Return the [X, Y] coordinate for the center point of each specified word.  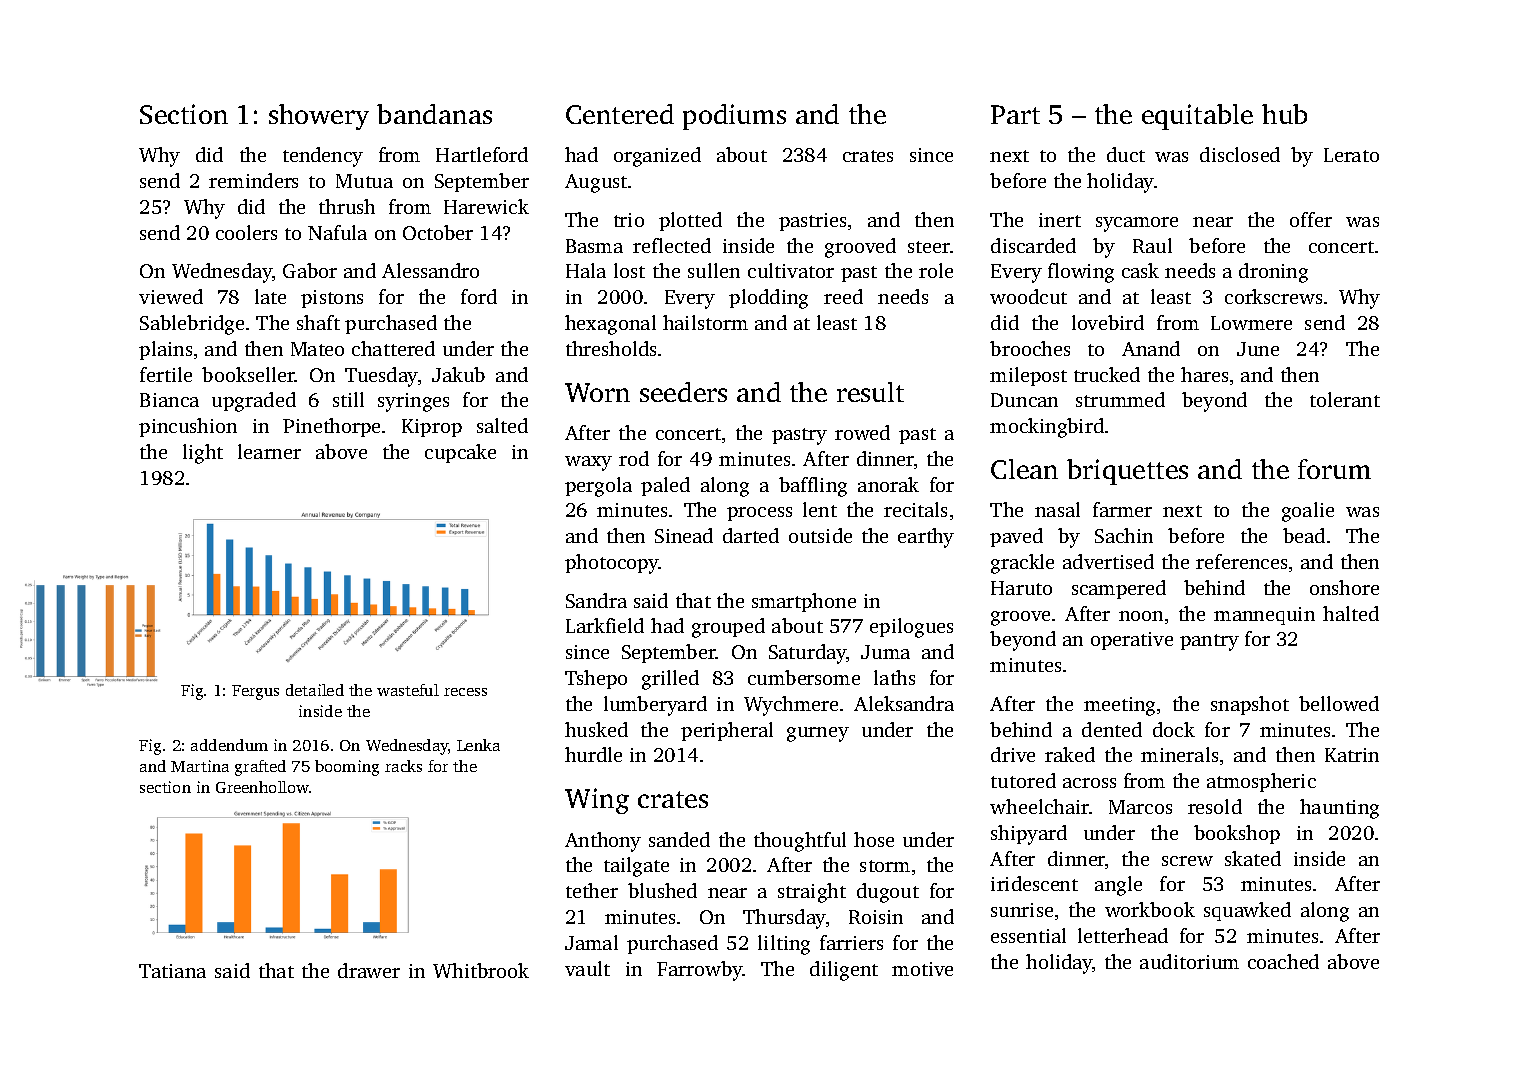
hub [1284, 114]
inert [1060, 220]
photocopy [612, 564]
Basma [594, 246]
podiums [734, 117]
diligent [844, 971]
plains [165, 350]
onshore [1344, 587]
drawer [369, 970]
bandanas [434, 114]
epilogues [911, 628]
